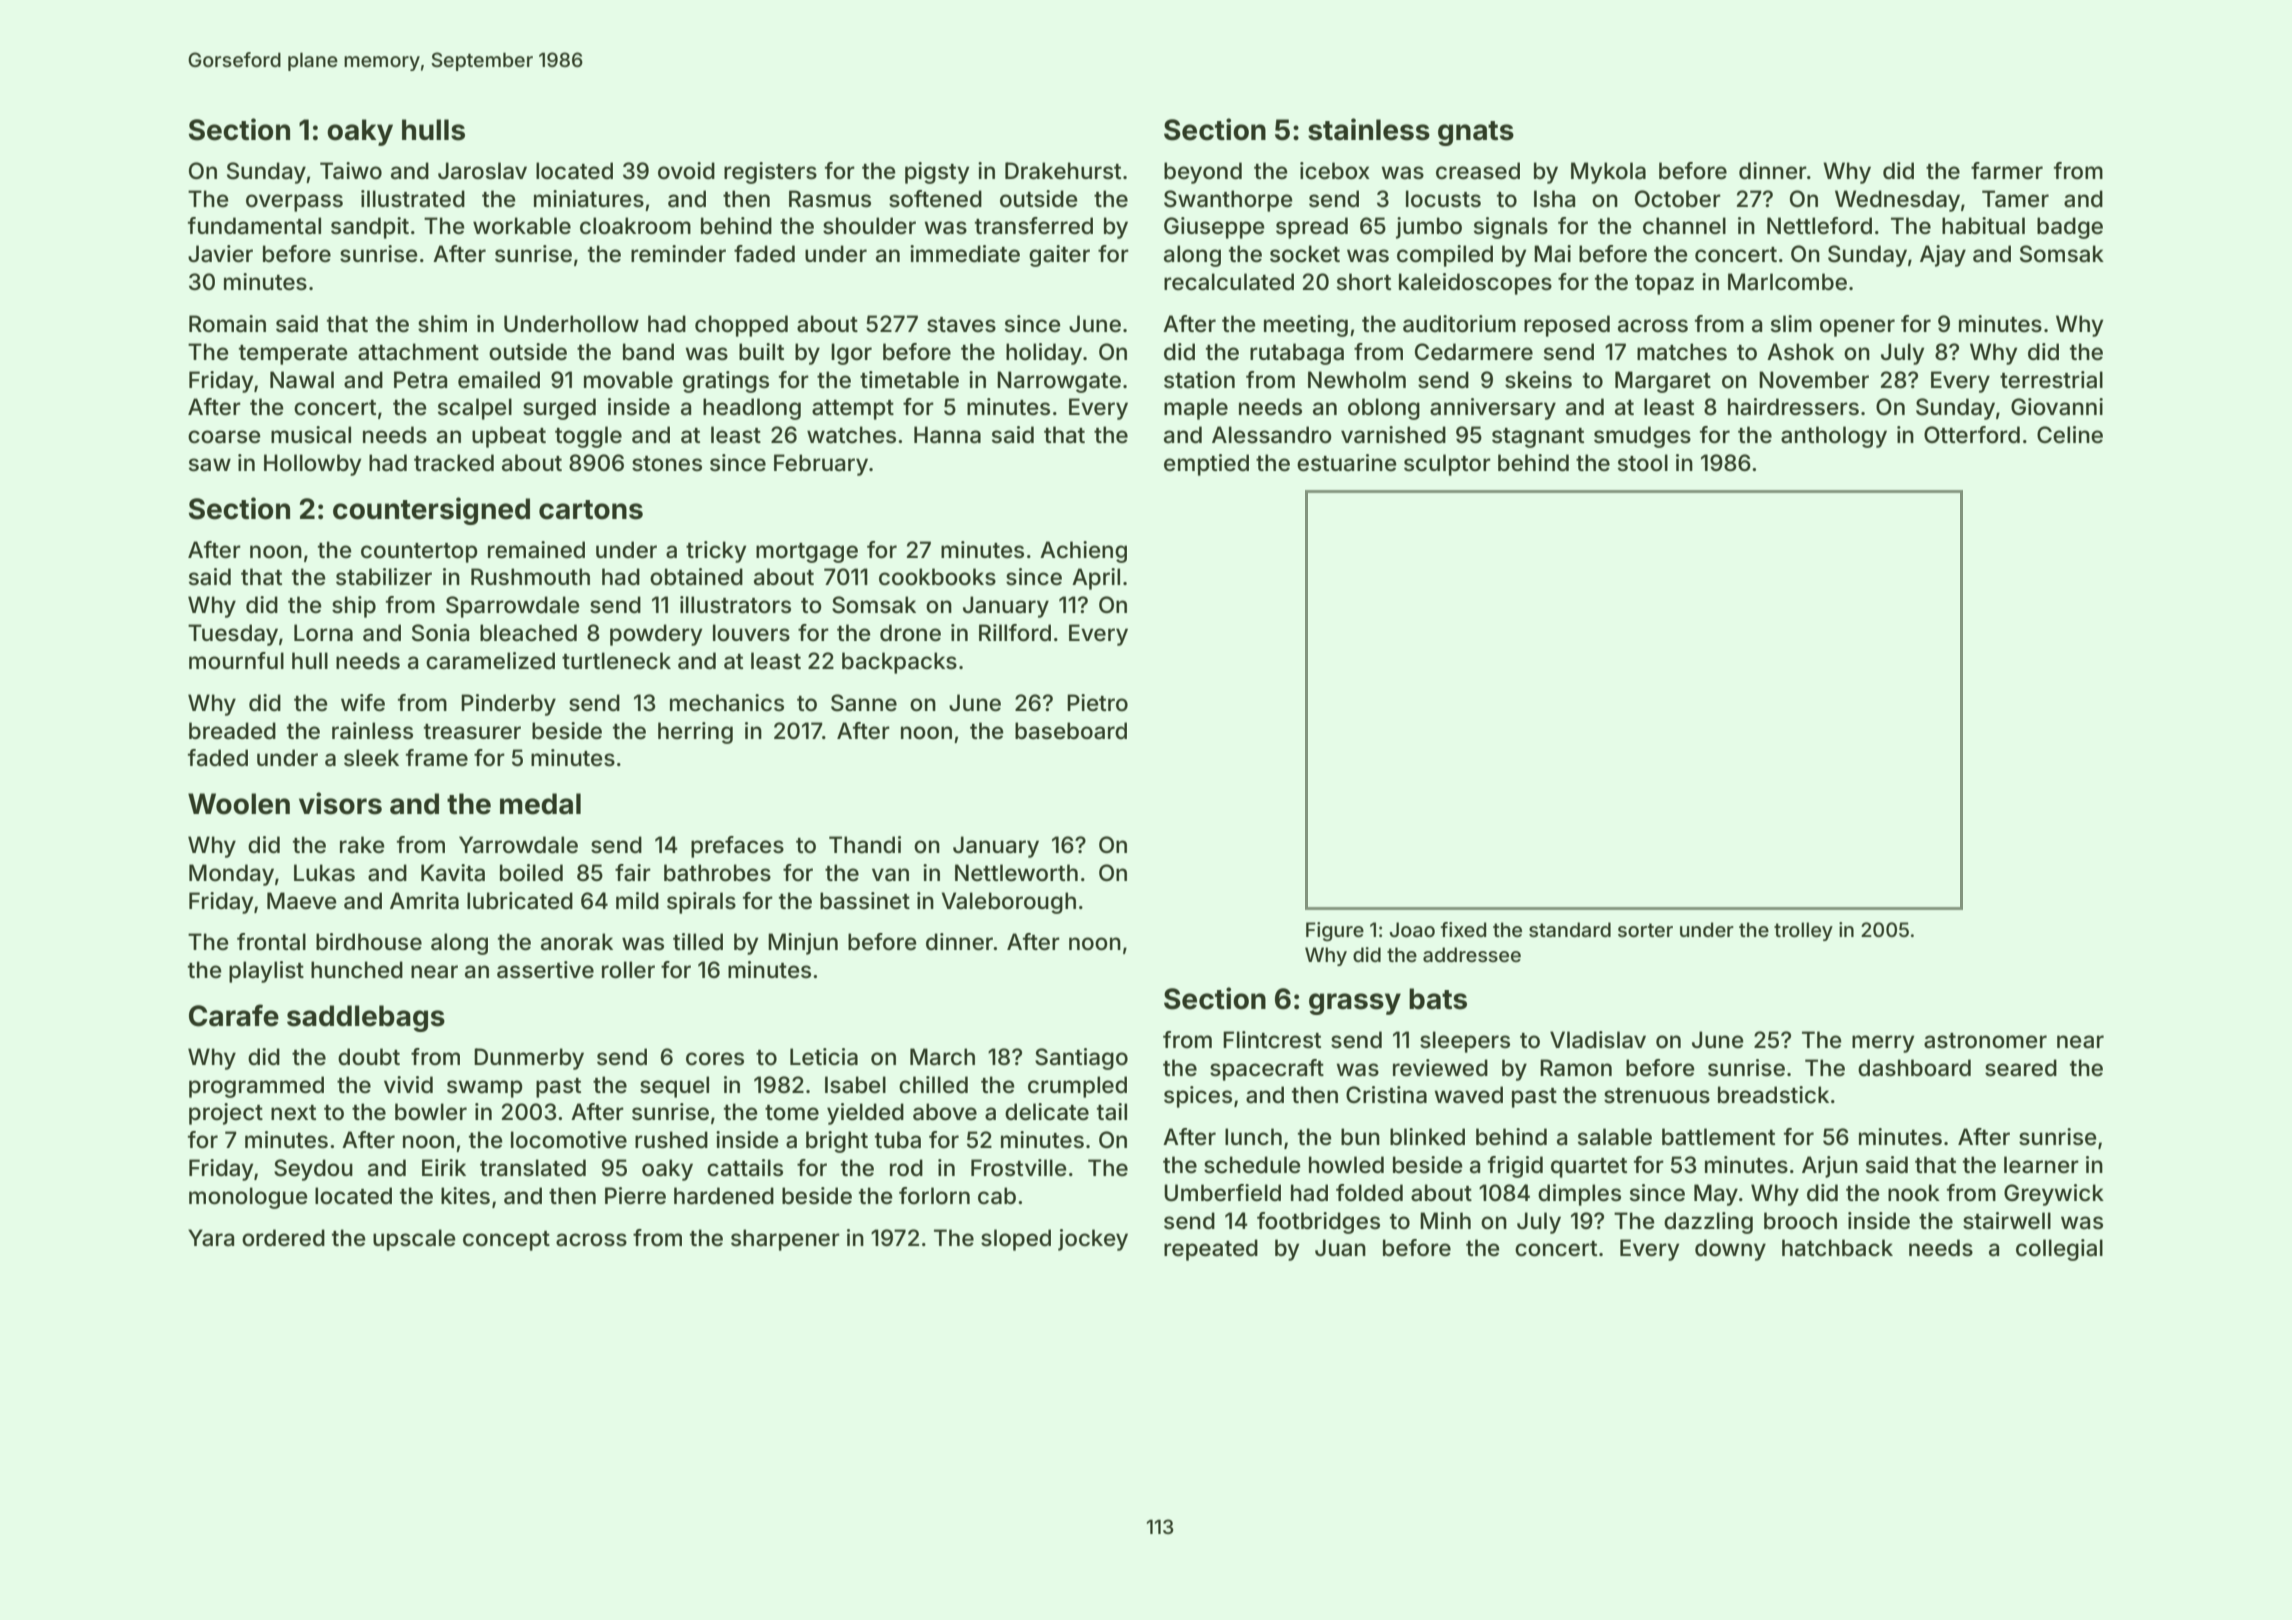  What do you see at coordinates (1803, 931) in the page?
I see `trolley` at bounding box center [1803, 931].
